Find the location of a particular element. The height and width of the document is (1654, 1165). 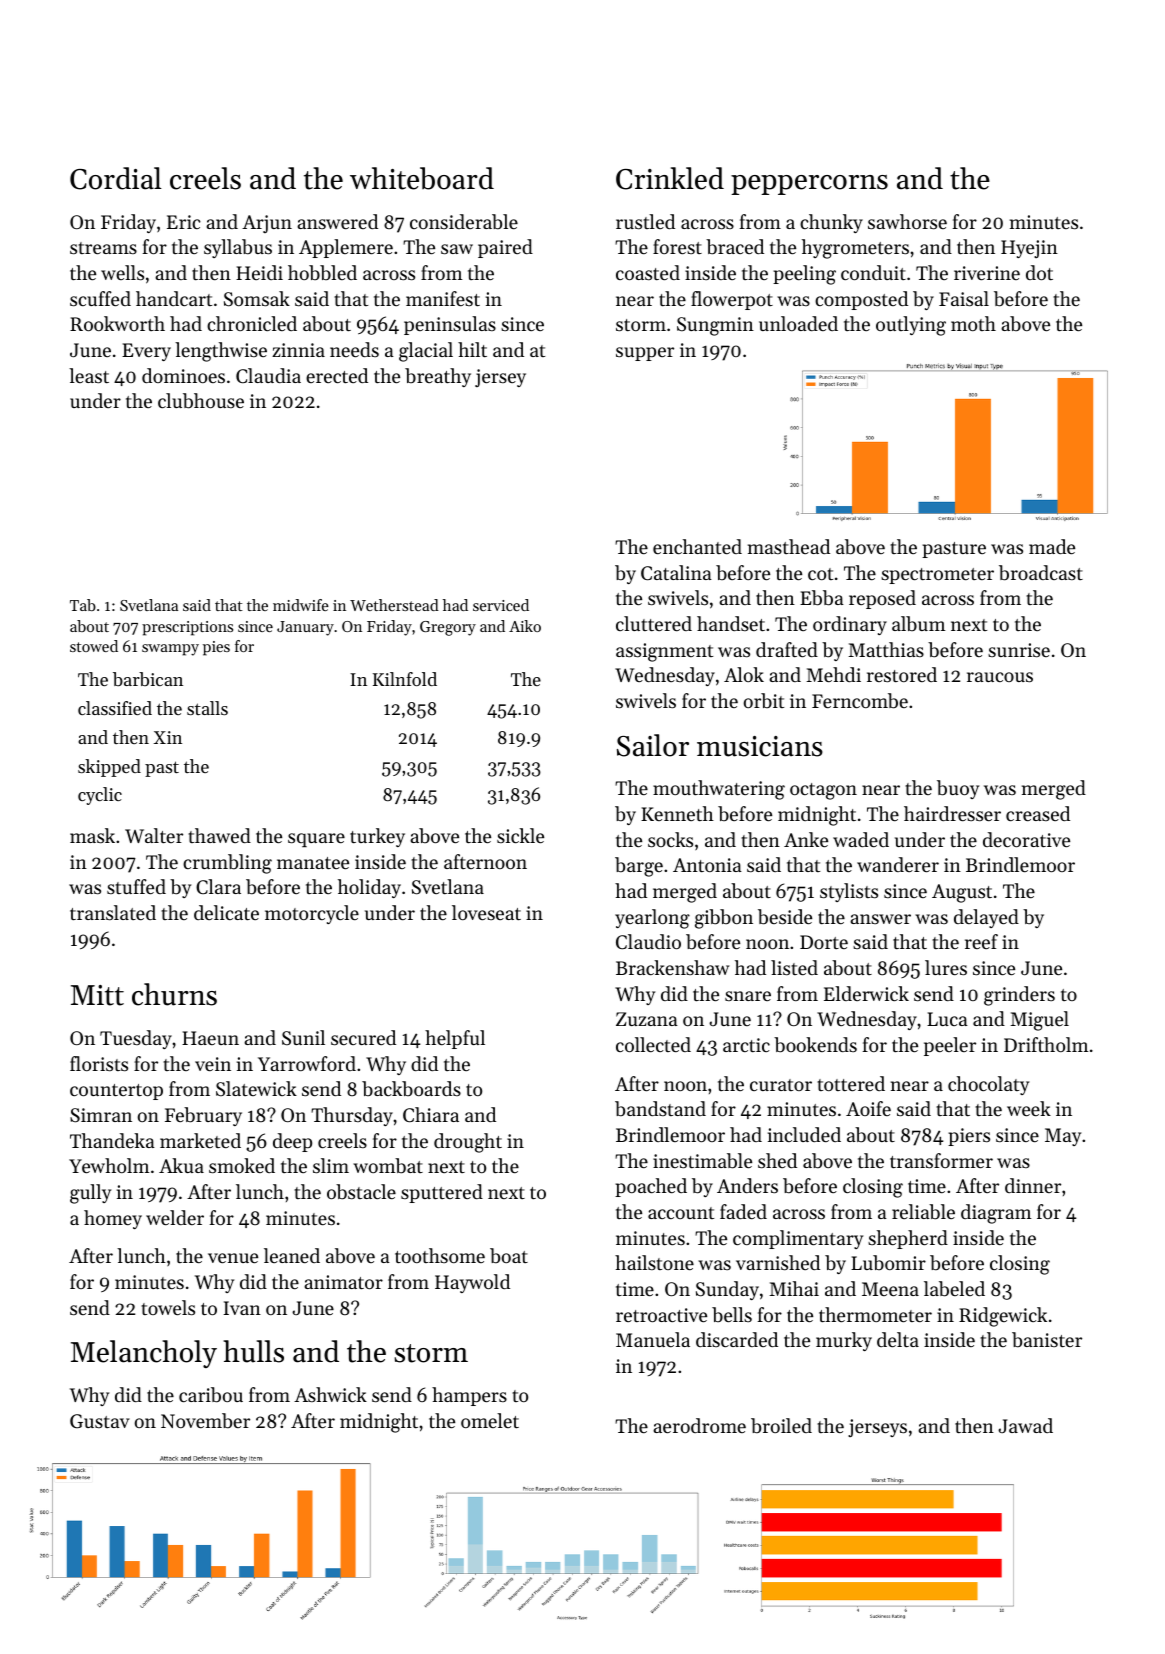

peppercorns is located at coordinates (809, 185).
